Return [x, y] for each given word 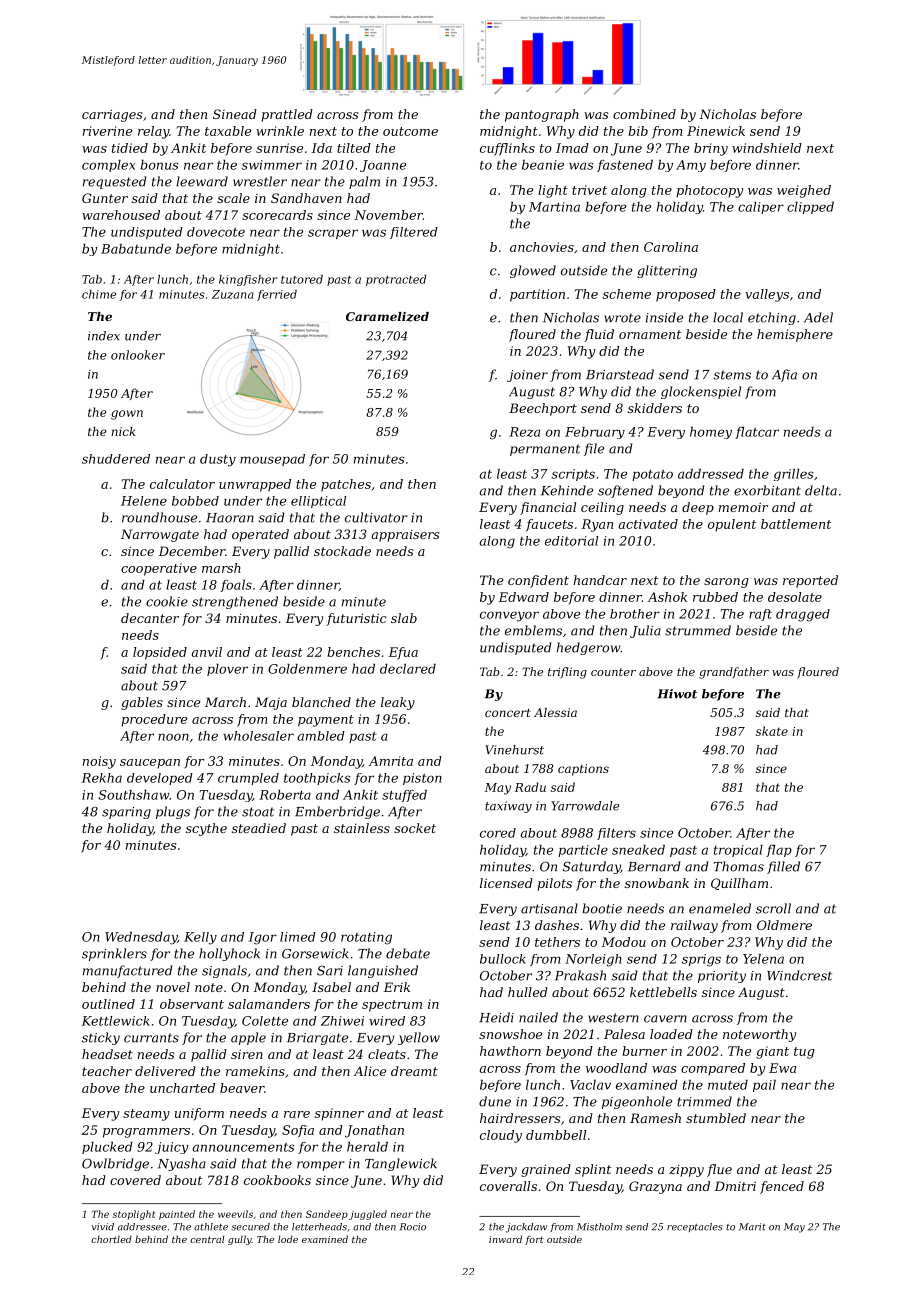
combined [644, 114]
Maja [271, 703]
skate [772, 731]
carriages [112, 115]
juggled [368, 1215]
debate [408, 953]
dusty [218, 460]
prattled [287, 115]
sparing [126, 813]
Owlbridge [115, 1164]
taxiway [508, 807]
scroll [773, 908]
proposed [686, 295]
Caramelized [387, 317]
